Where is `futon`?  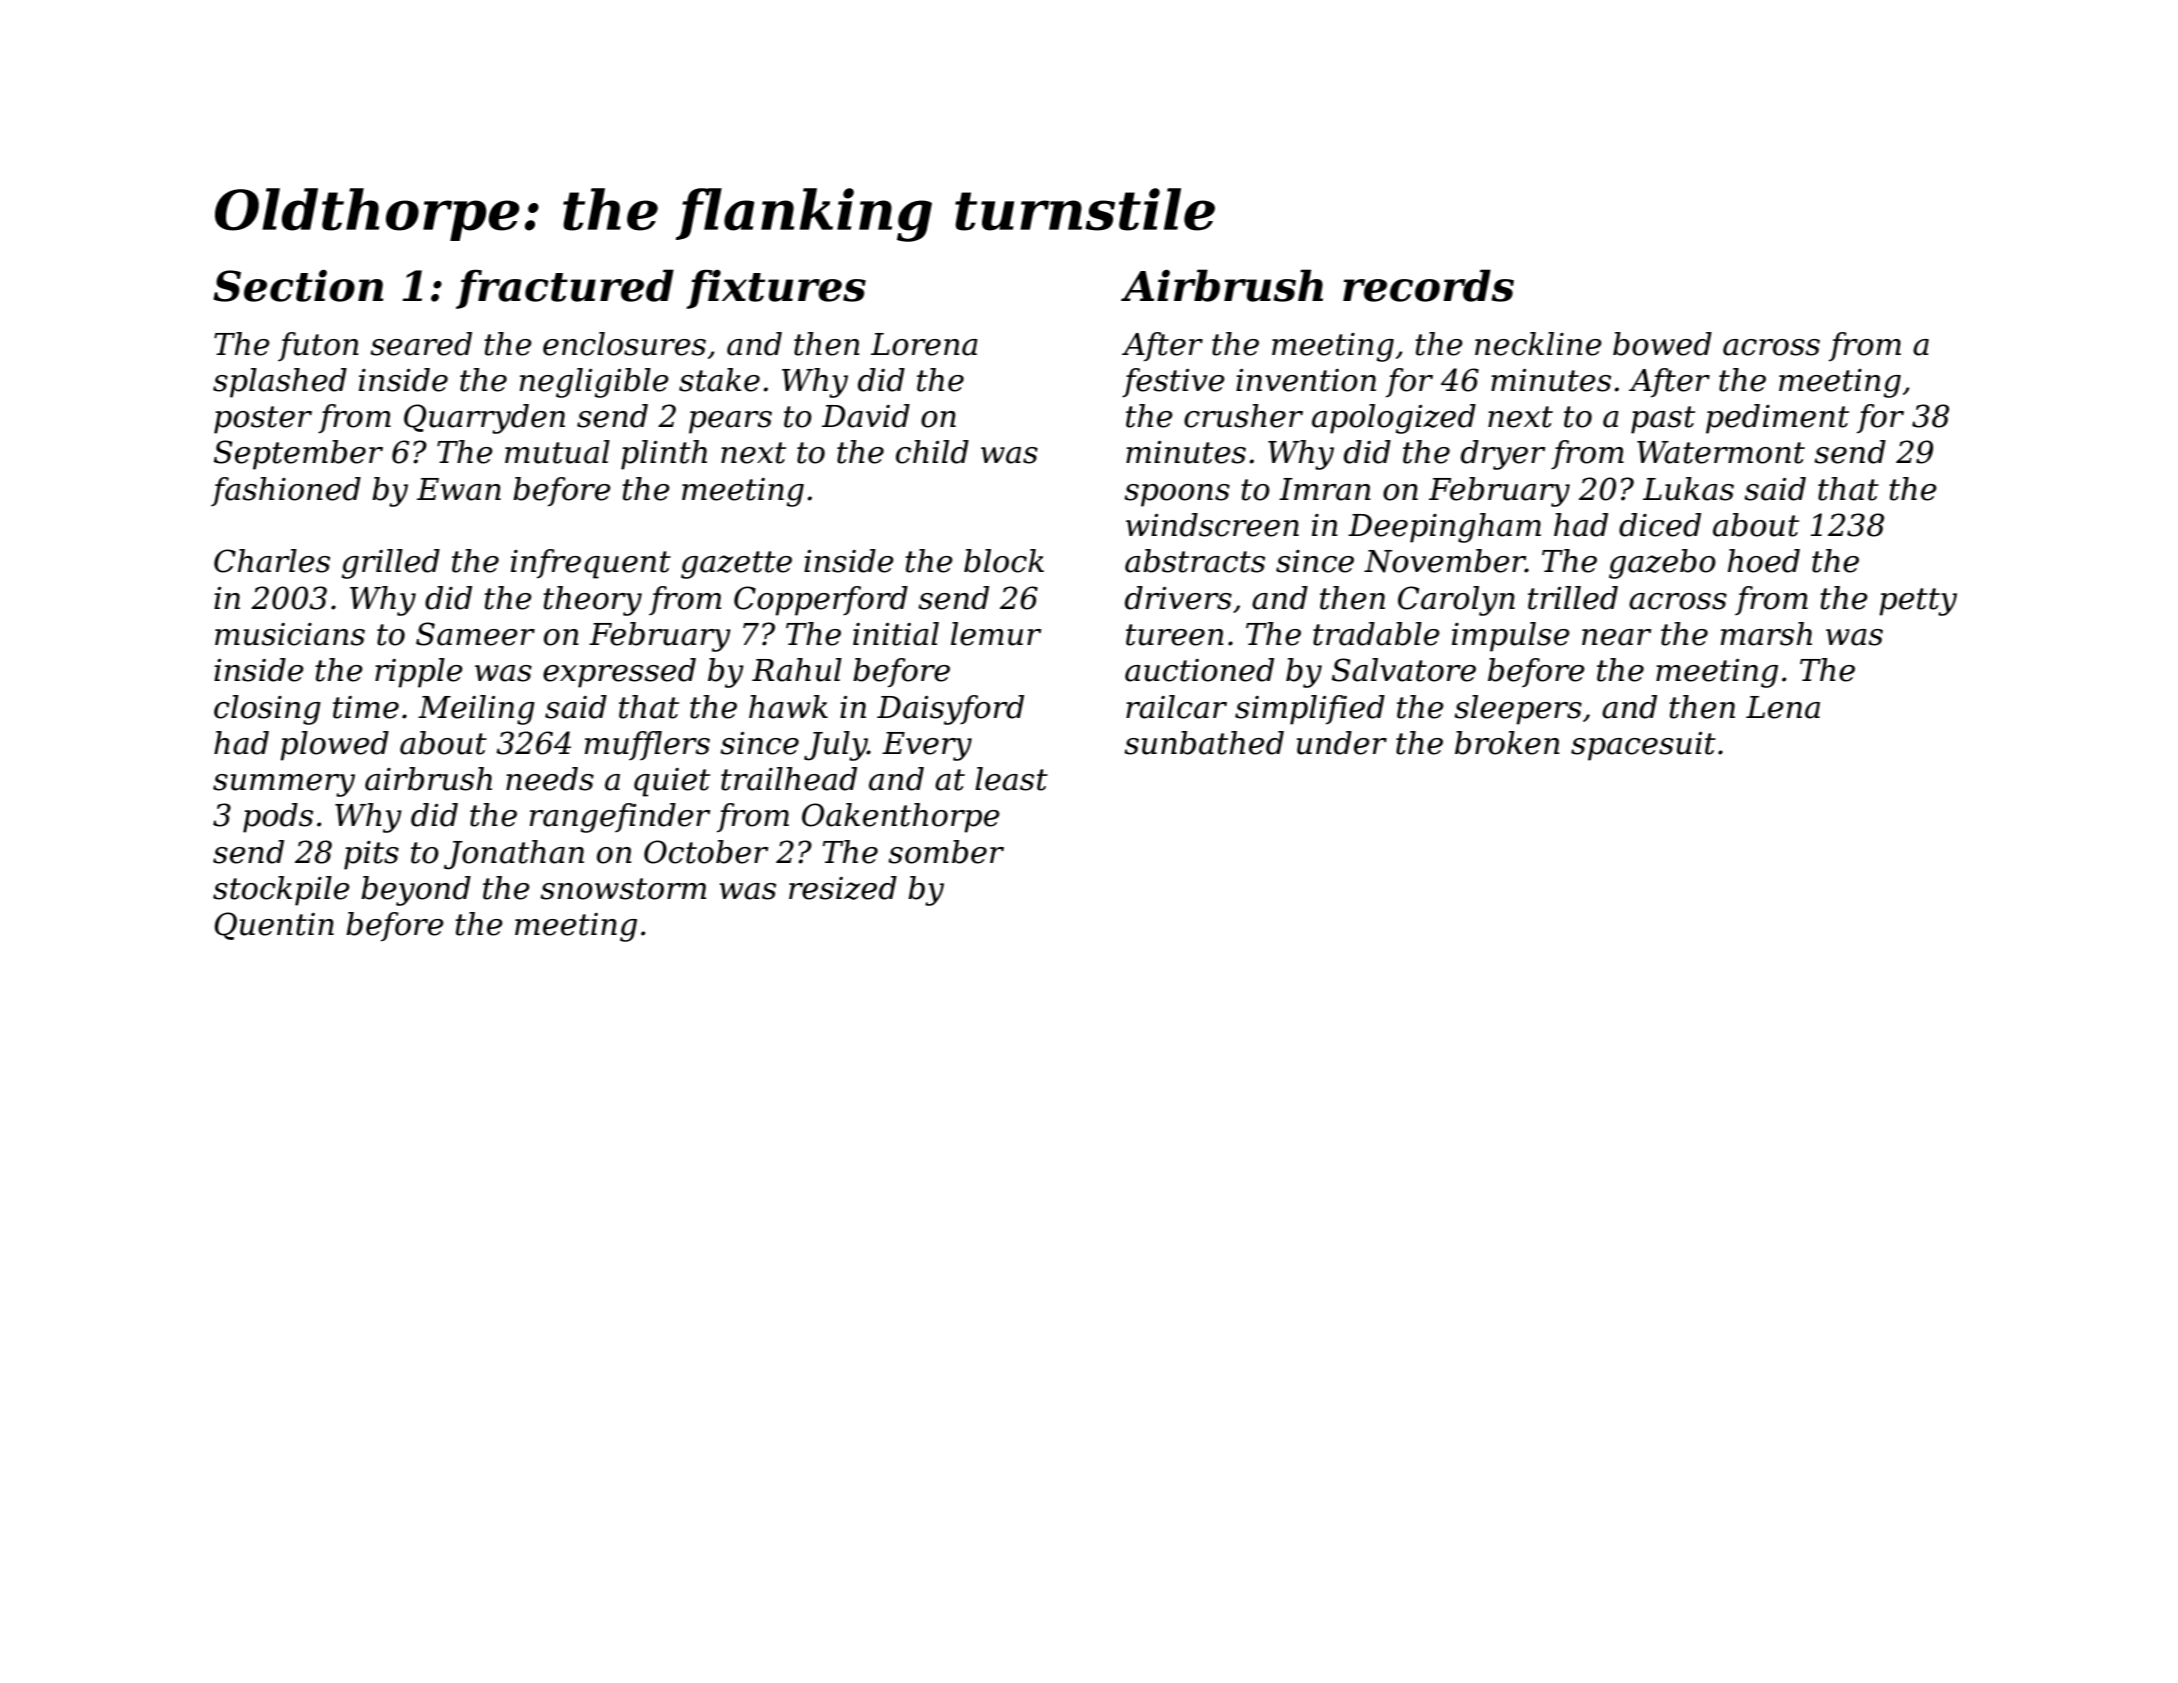 futon is located at coordinates (318, 346).
